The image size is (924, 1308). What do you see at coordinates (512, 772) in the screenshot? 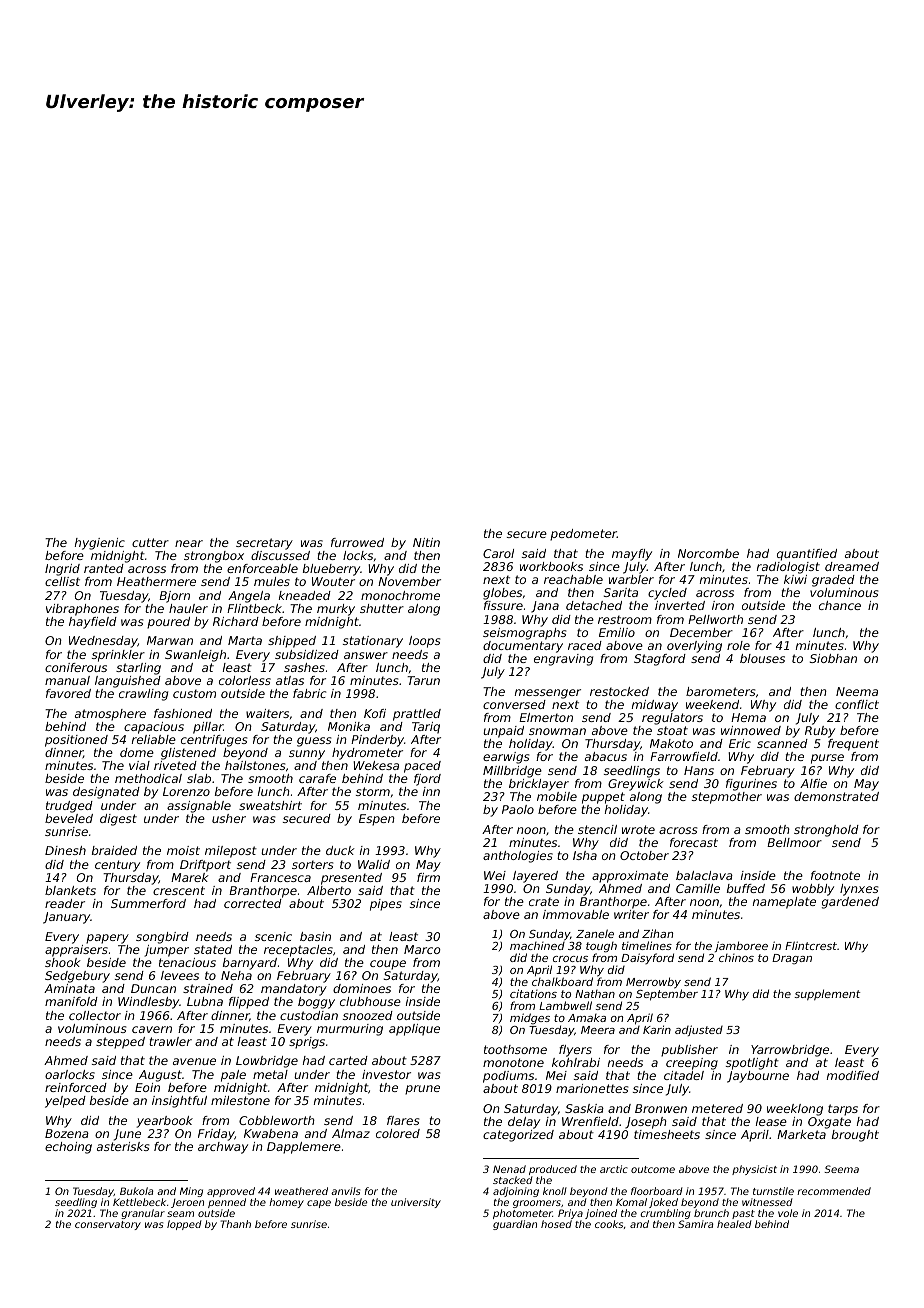
I see `Millbridge` at bounding box center [512, 772].
